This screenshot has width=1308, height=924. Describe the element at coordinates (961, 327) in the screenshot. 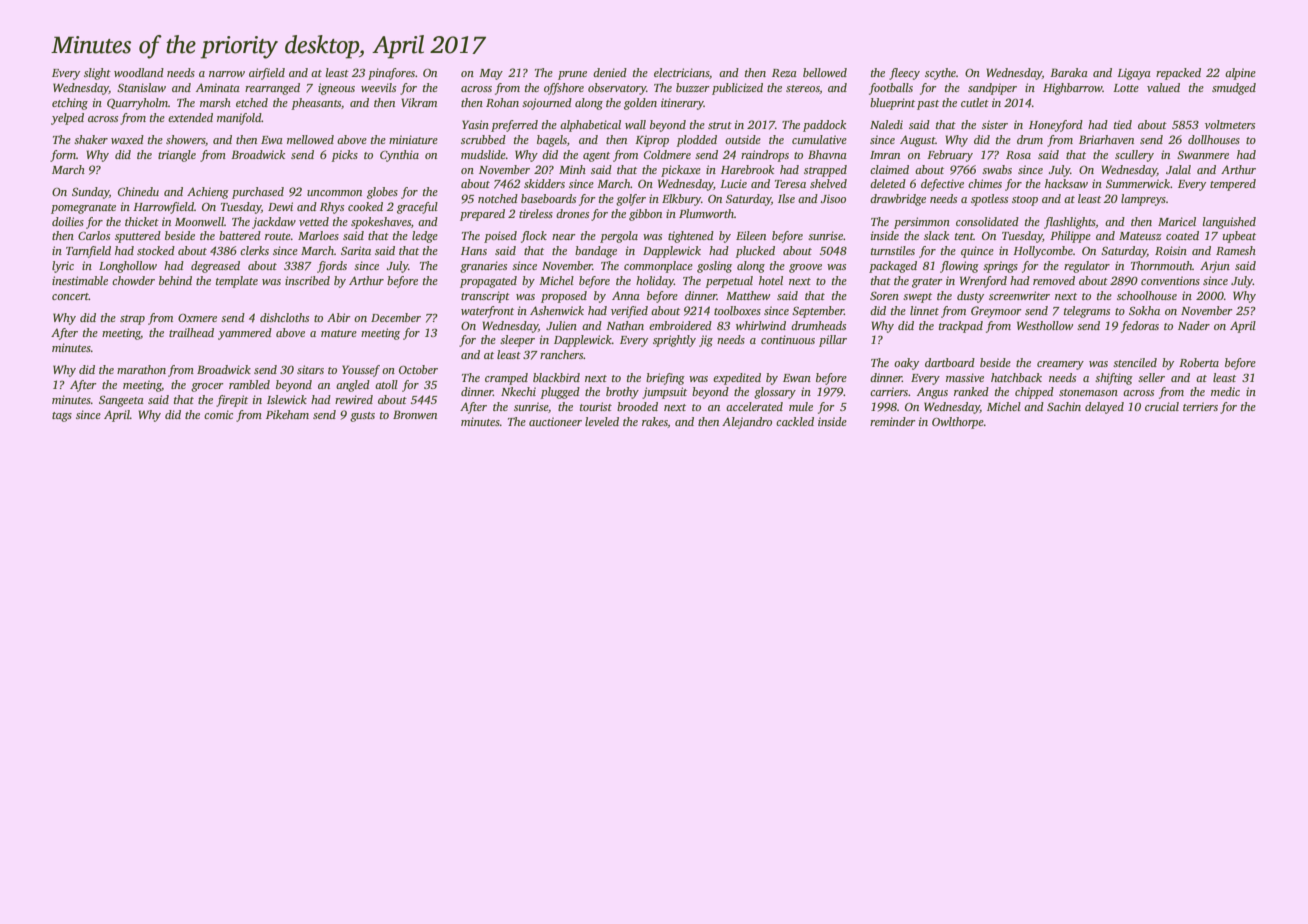

I see `trackpad` at that location.
